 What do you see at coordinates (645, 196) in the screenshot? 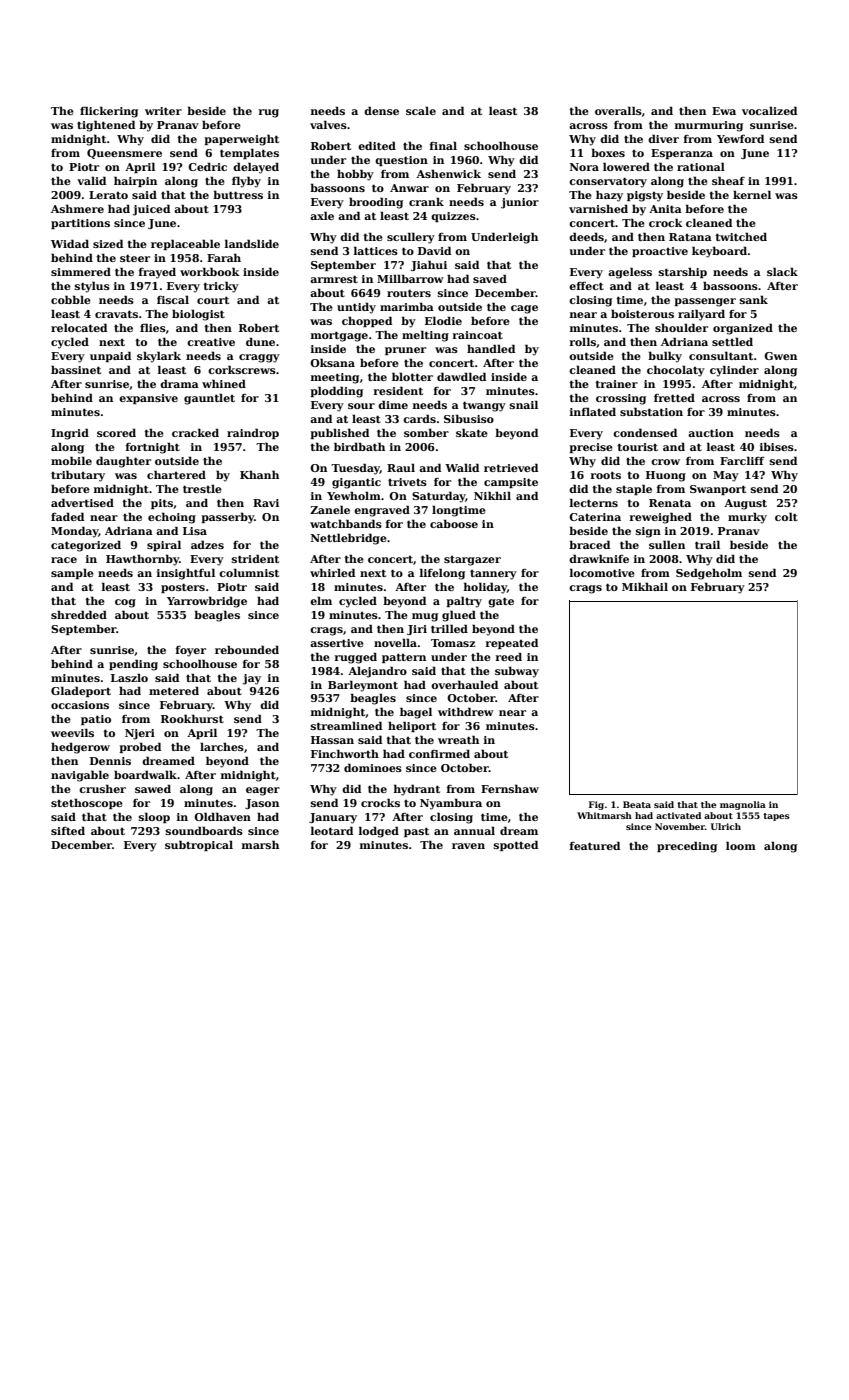
I see `pigsty` at bounding box center [645, 196].
